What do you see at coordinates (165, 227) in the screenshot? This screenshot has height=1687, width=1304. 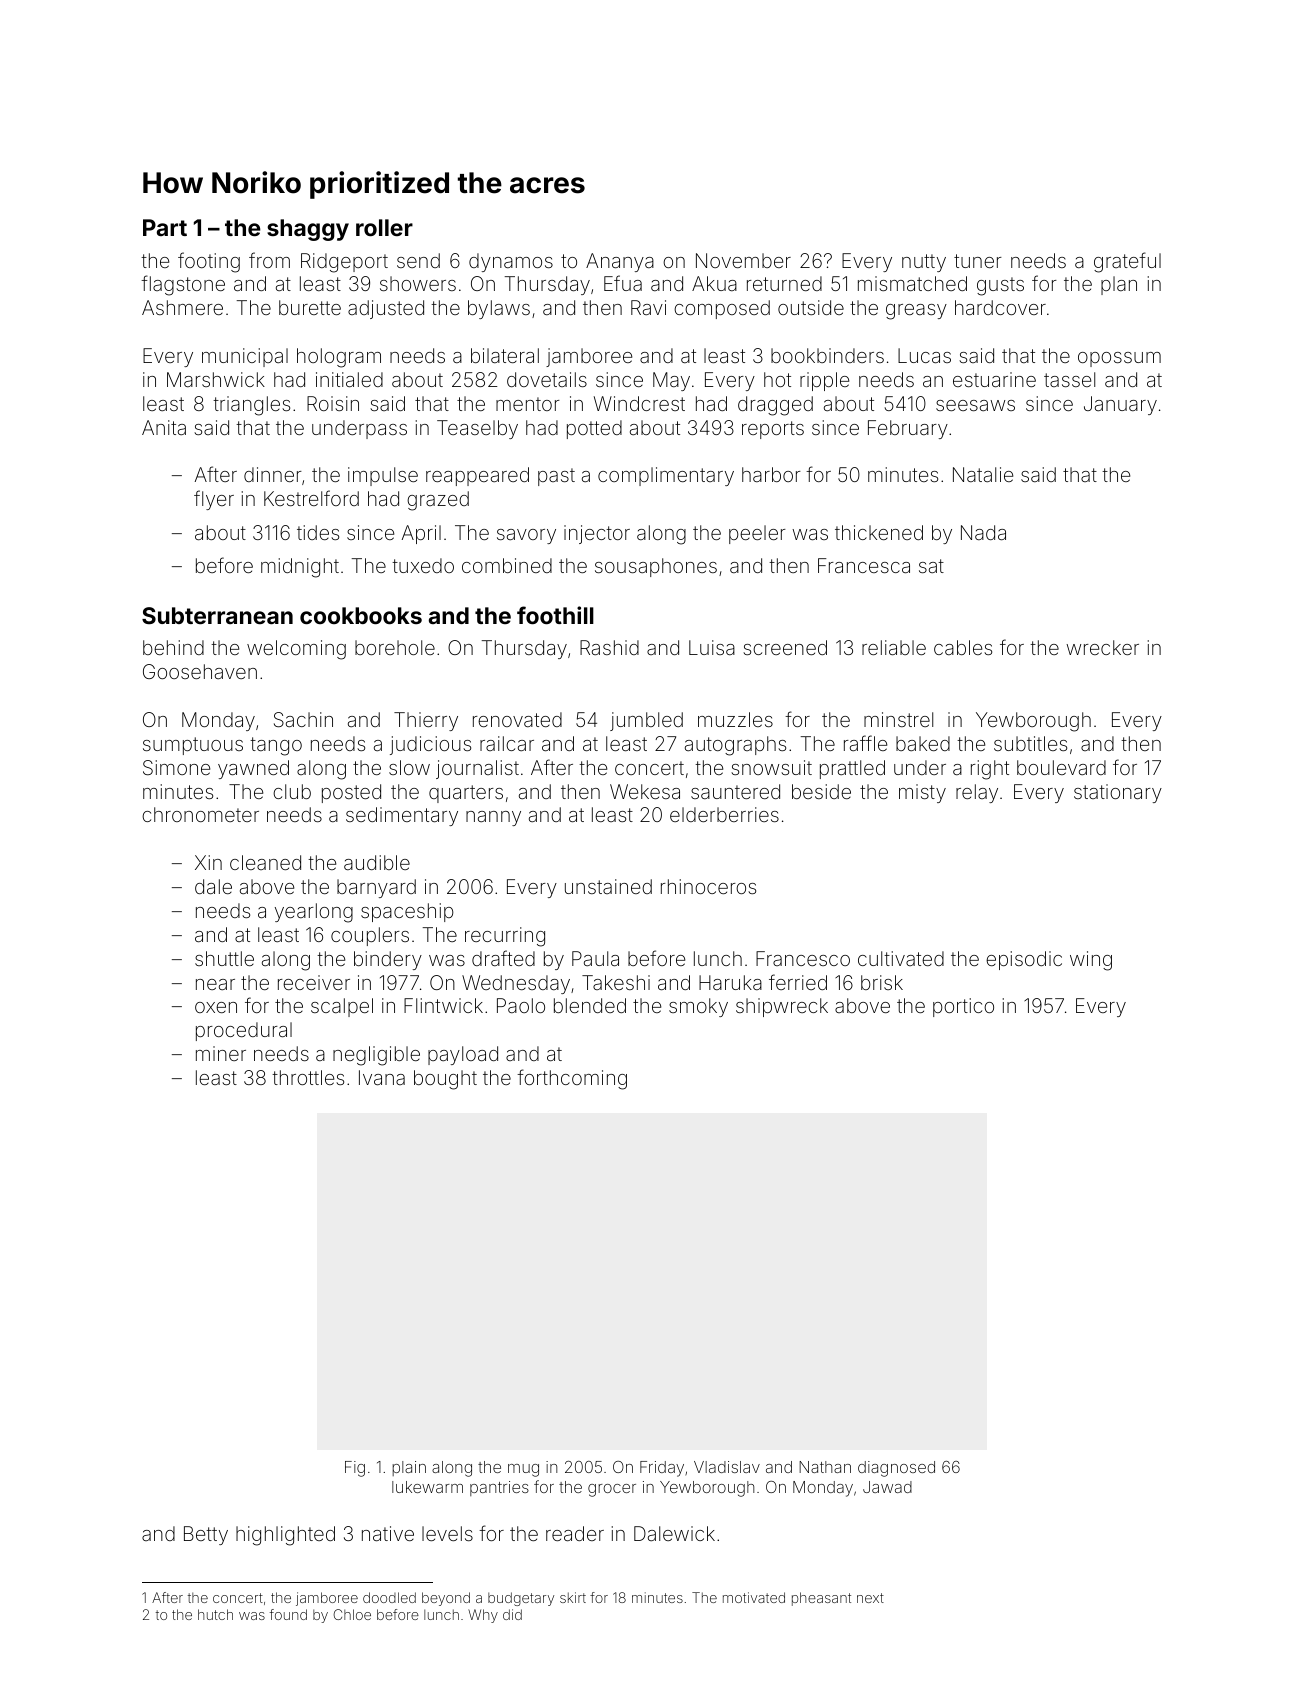 I see `Part` at bounding box center [165, 227].
